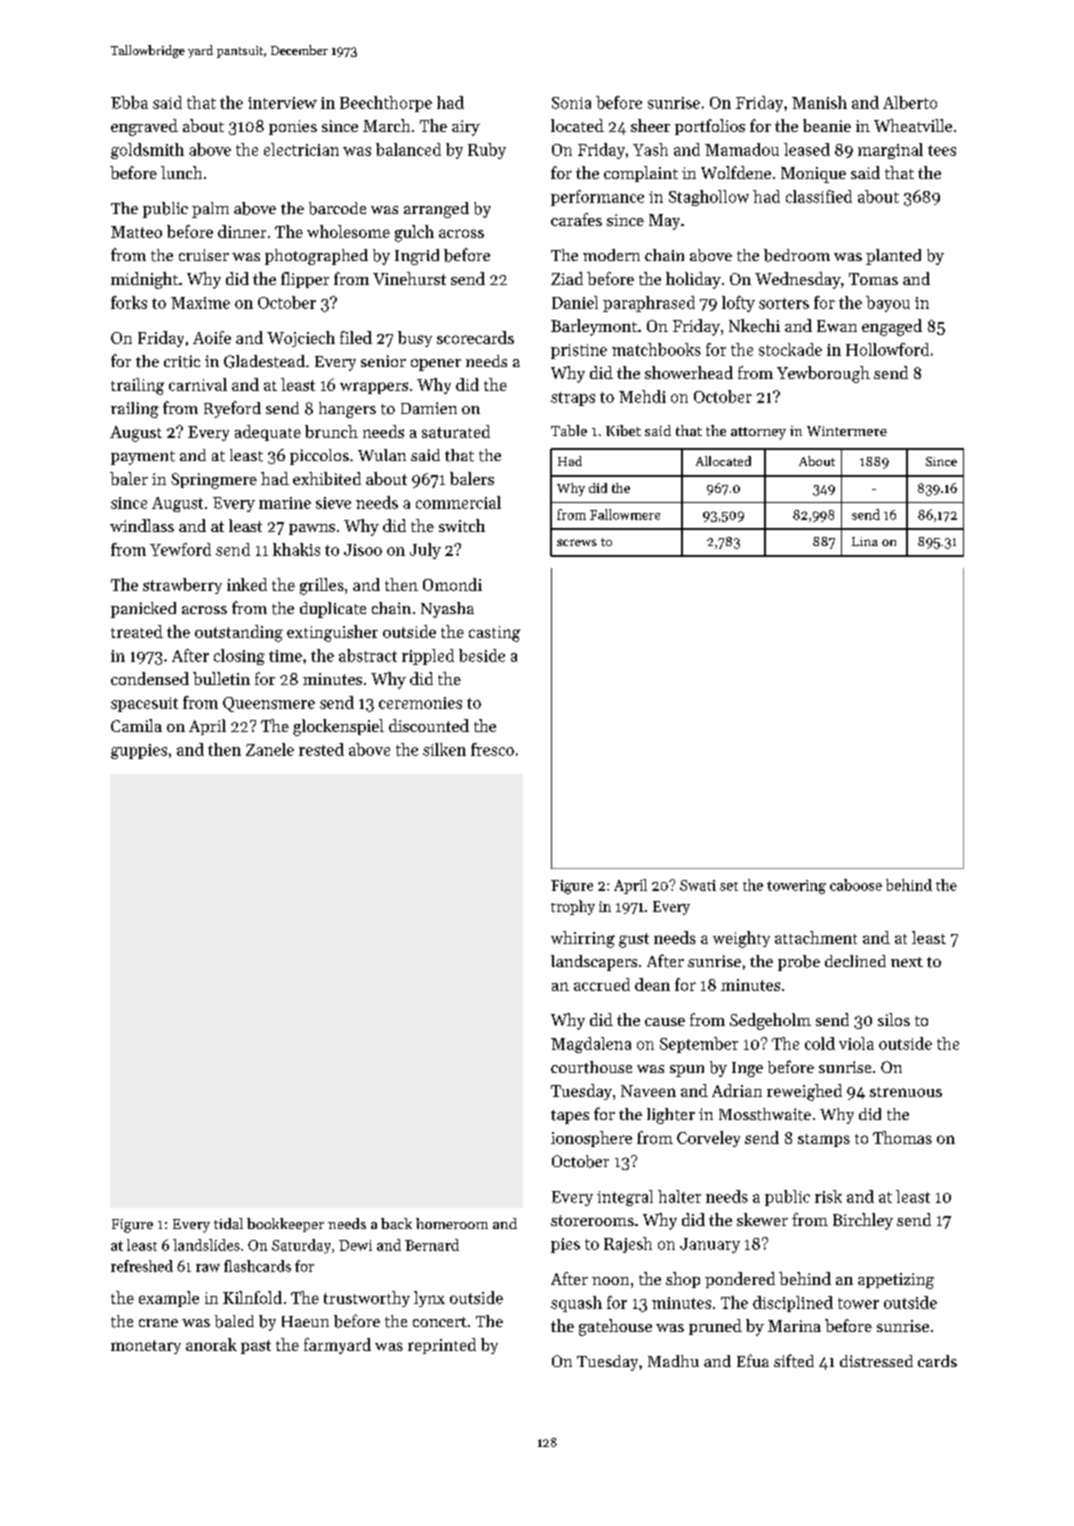  Describe the element at coordinates (136, 725) in the image. I see `Camila` at that location.
